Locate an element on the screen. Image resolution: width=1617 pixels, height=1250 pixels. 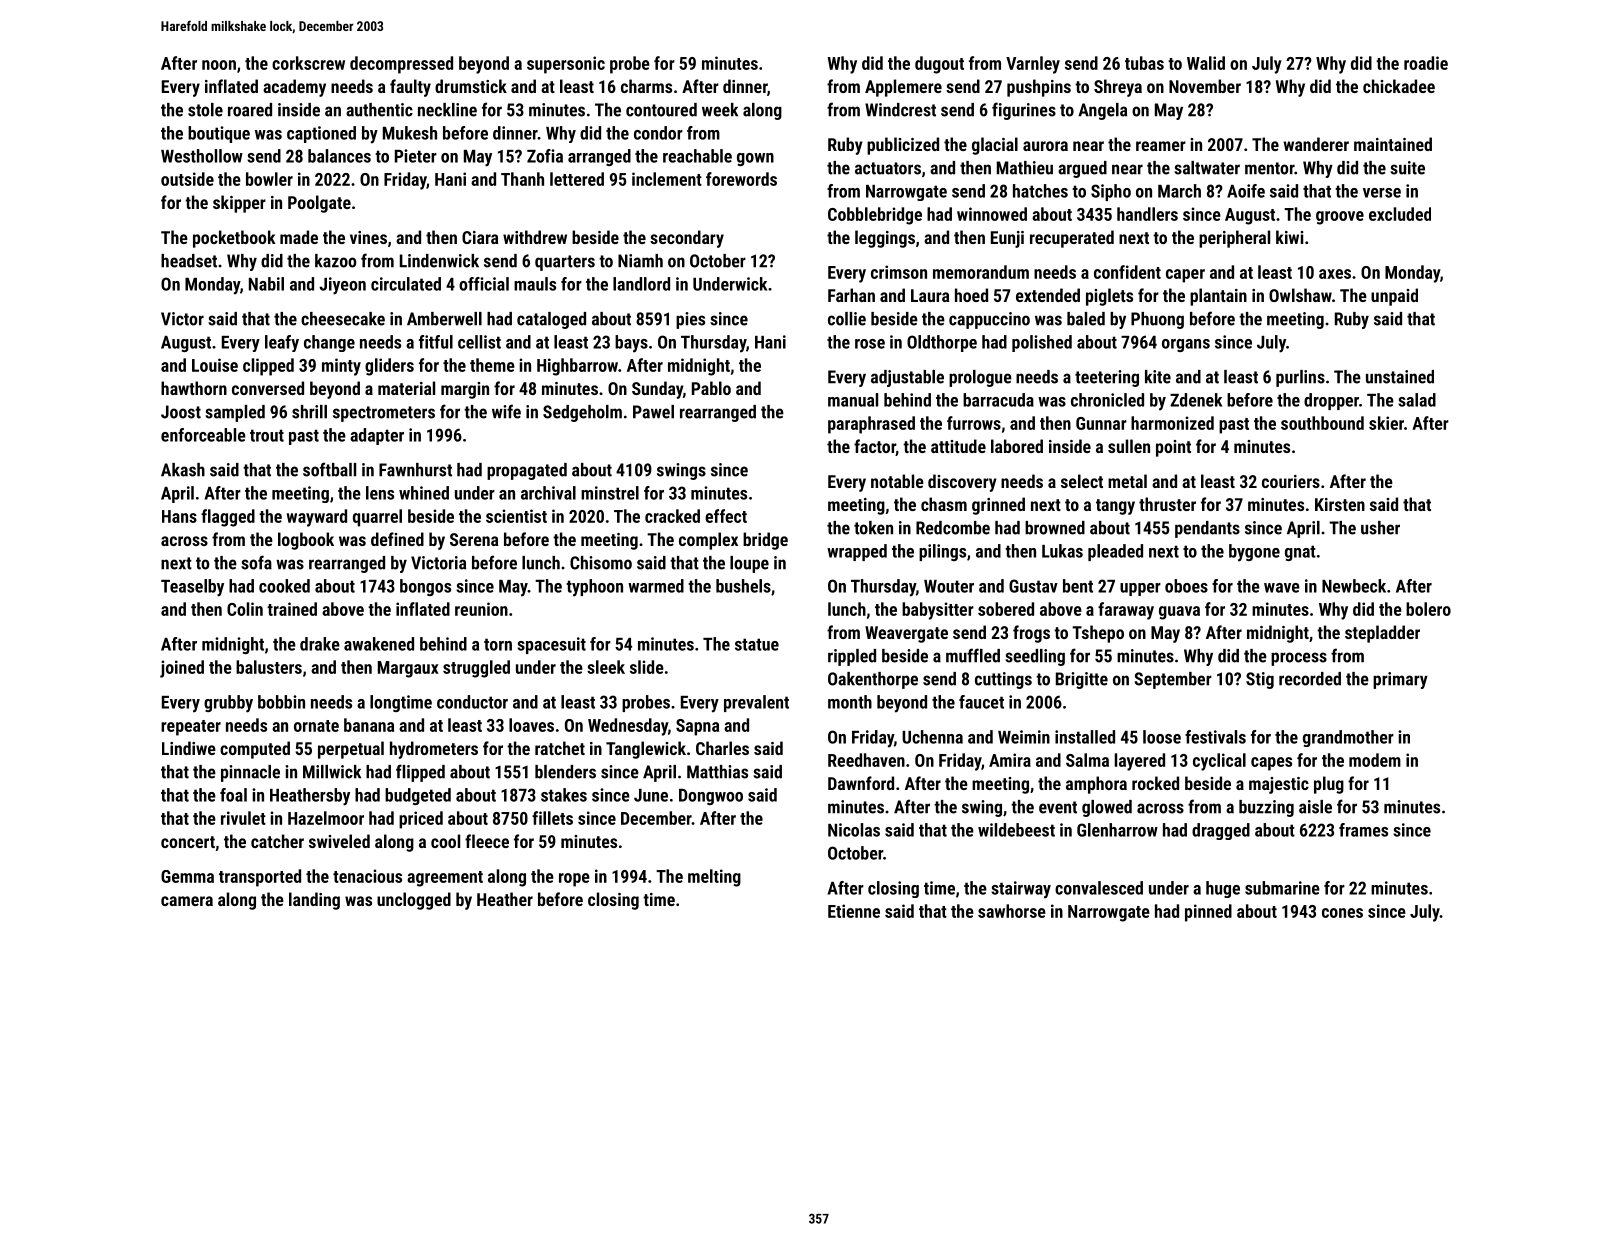
roadie is located at coordinates (1426, 63).
